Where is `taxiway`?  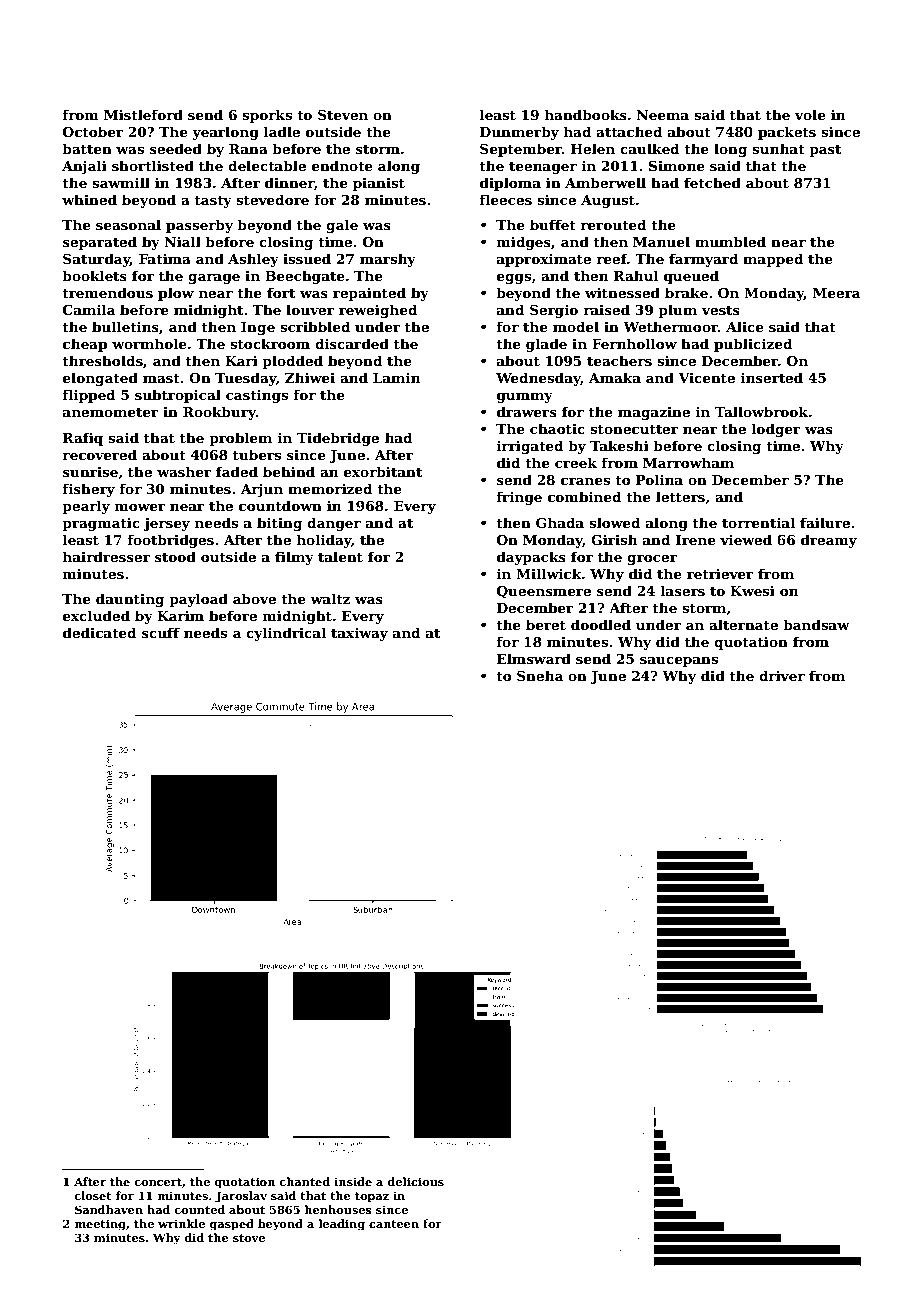
taxiway is located at coordinates (359, 634).
